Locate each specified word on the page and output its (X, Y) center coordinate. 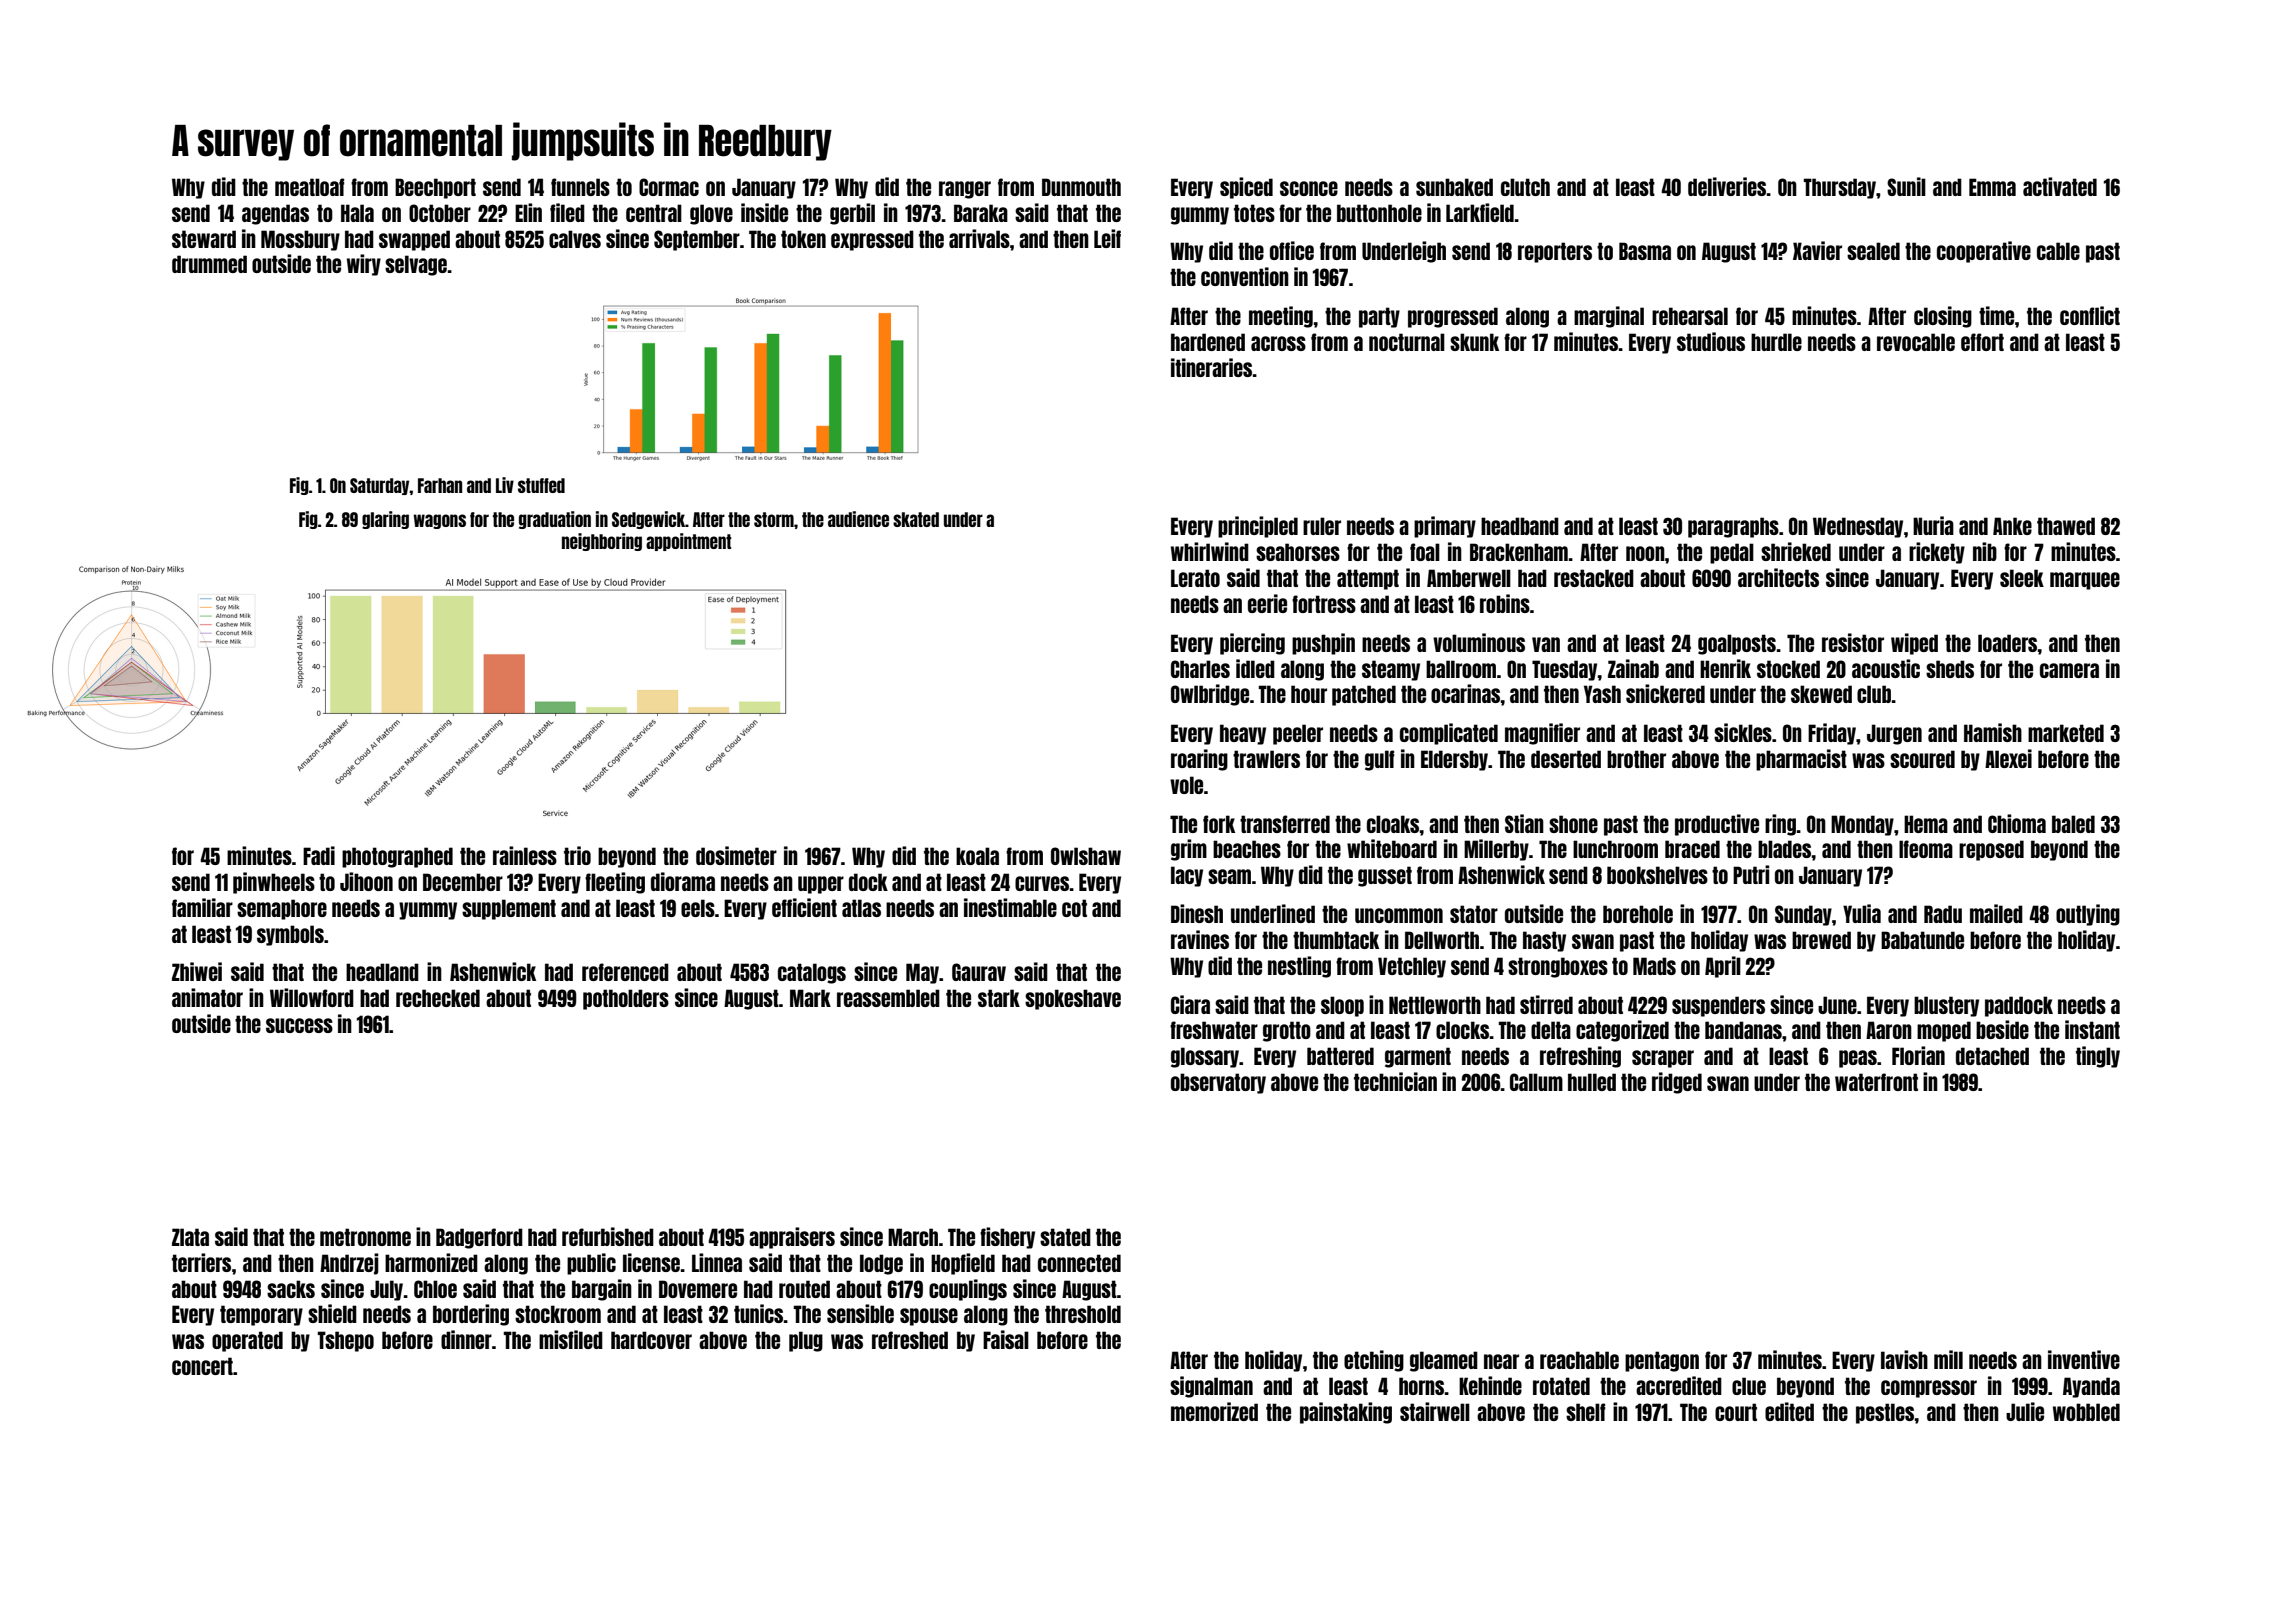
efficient (804, 907)
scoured (1922, 759)
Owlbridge (1210, 695)
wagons (439, 521)
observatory (1218, 1083)
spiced (1246, 188)
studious (1711, 341)
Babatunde (1922, 940)
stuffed (541, 485)
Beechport (435, 188)
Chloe (435, 1289)
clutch (1525, 187)
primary (1445, 527)
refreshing (1580, 1057)
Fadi (319, 855)
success (299, 1025)
